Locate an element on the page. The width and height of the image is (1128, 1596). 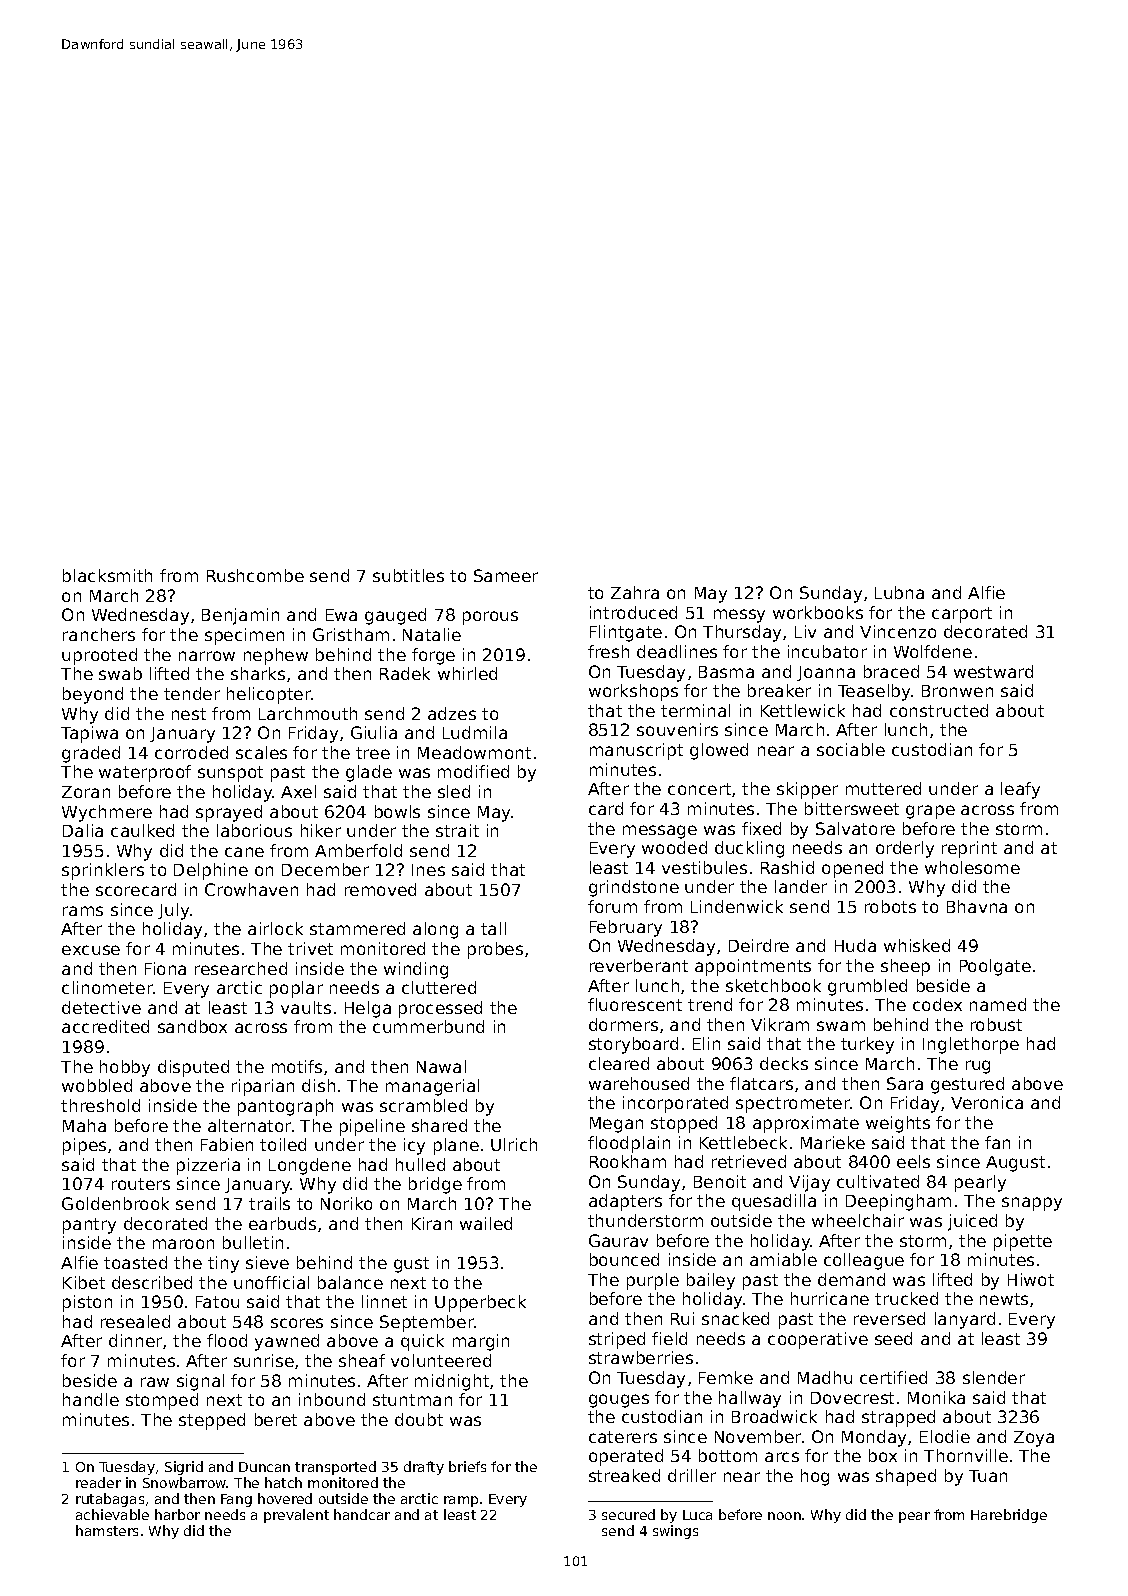
Kettlewick is located at coordinates (803, 710).
